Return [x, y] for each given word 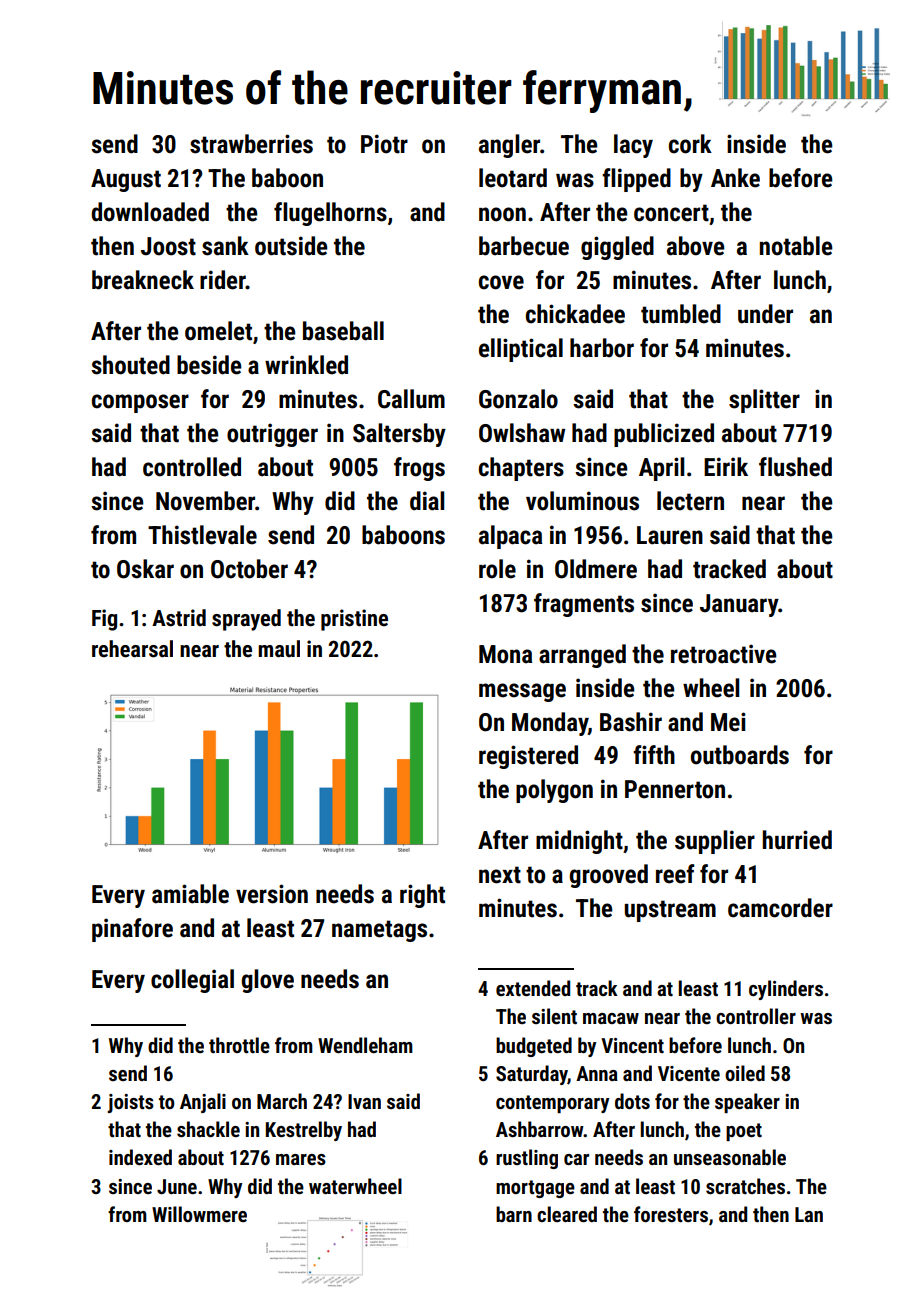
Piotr [384, 144]
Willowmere [199, 1214]
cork [690, 144]
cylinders [786, 990]
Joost [168, 246]
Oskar [145, 569]
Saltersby [399, 435]
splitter [764, 401]
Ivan [364, 1101]
